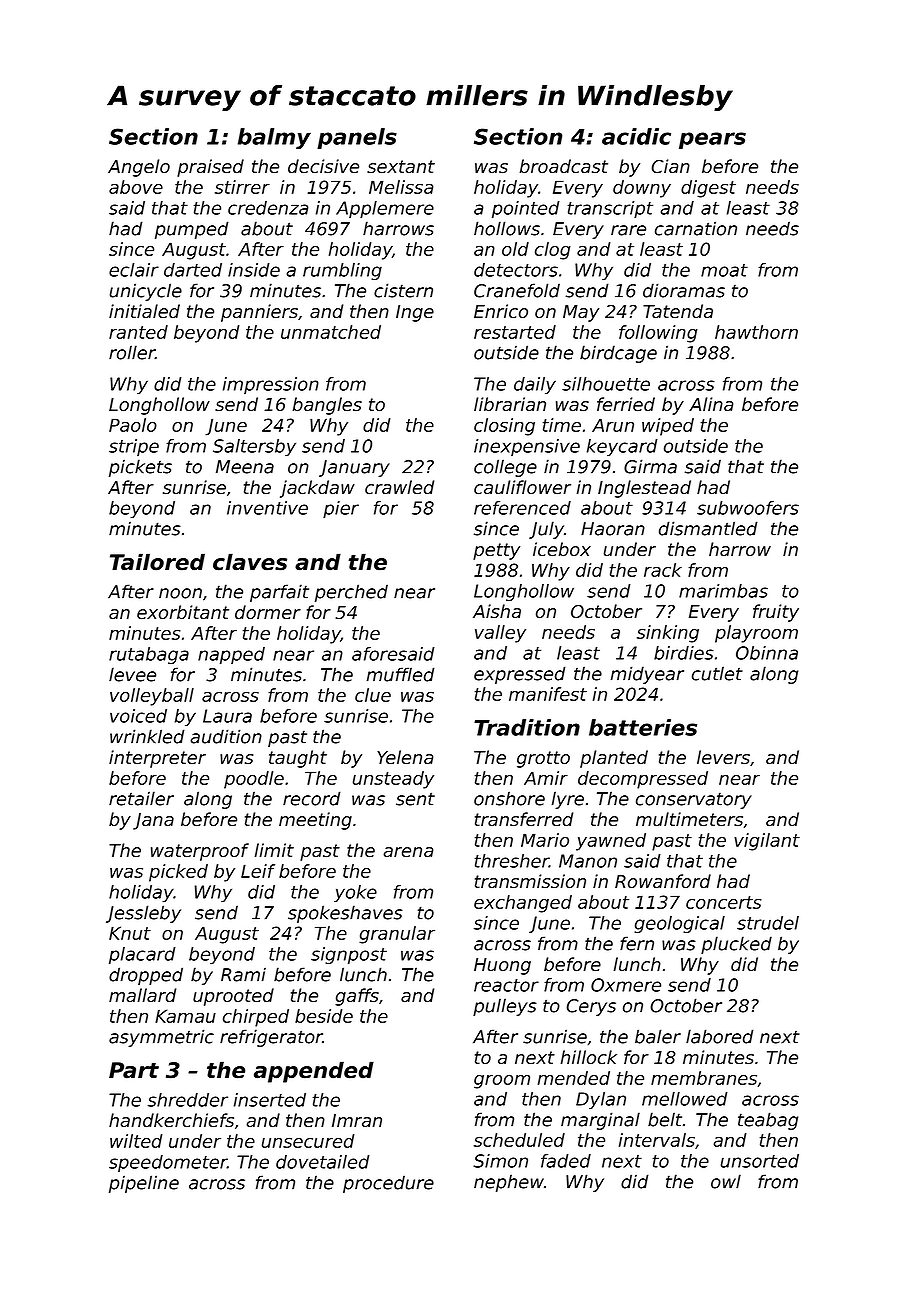  Describe the element at coordinates (210, 168) in the page. I see `praised` at that location.
